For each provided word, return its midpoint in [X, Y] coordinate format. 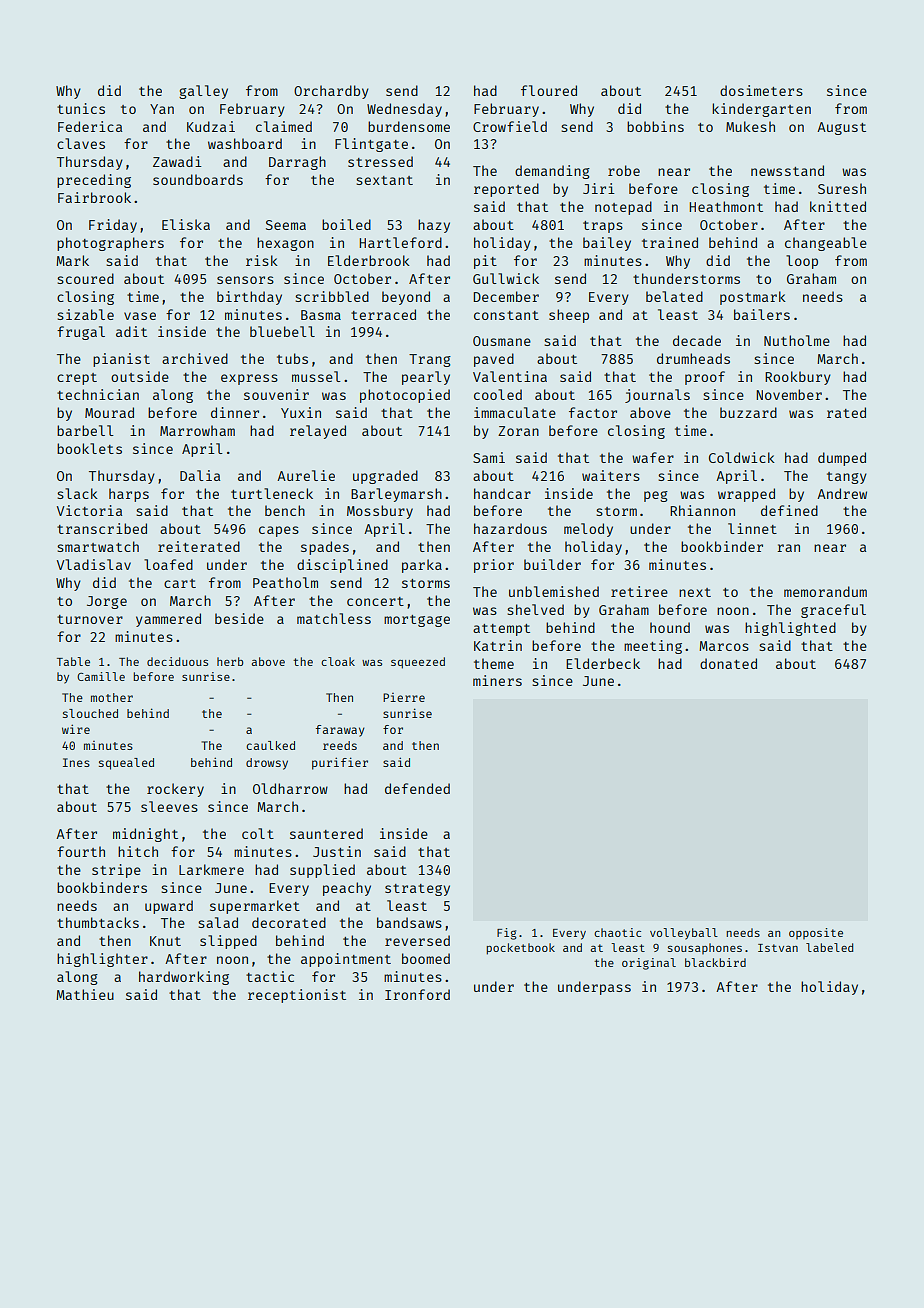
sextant [384, 180]
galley [203, 92]
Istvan [778, 948]
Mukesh [750, 126]
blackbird [715, 962]
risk [262, 260]
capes [279, 531]
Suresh [842, 188]
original [649, 964]
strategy [417, 890]
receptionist [297, 996]
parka [422, 566]
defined [789, 510]
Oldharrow [290, 788]
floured [549, 90]
